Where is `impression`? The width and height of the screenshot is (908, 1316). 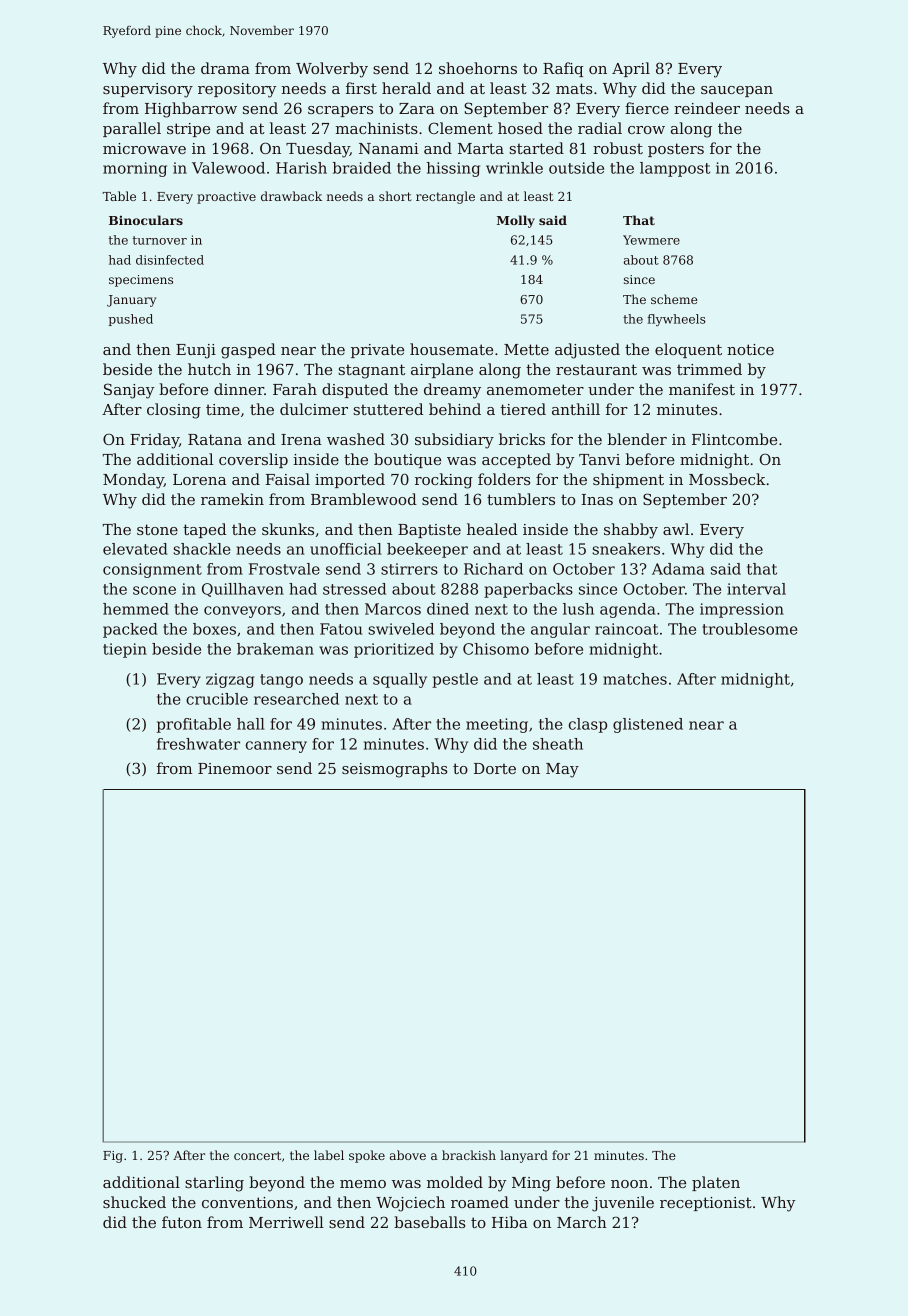 impression is located at coordinates (742, 610).
